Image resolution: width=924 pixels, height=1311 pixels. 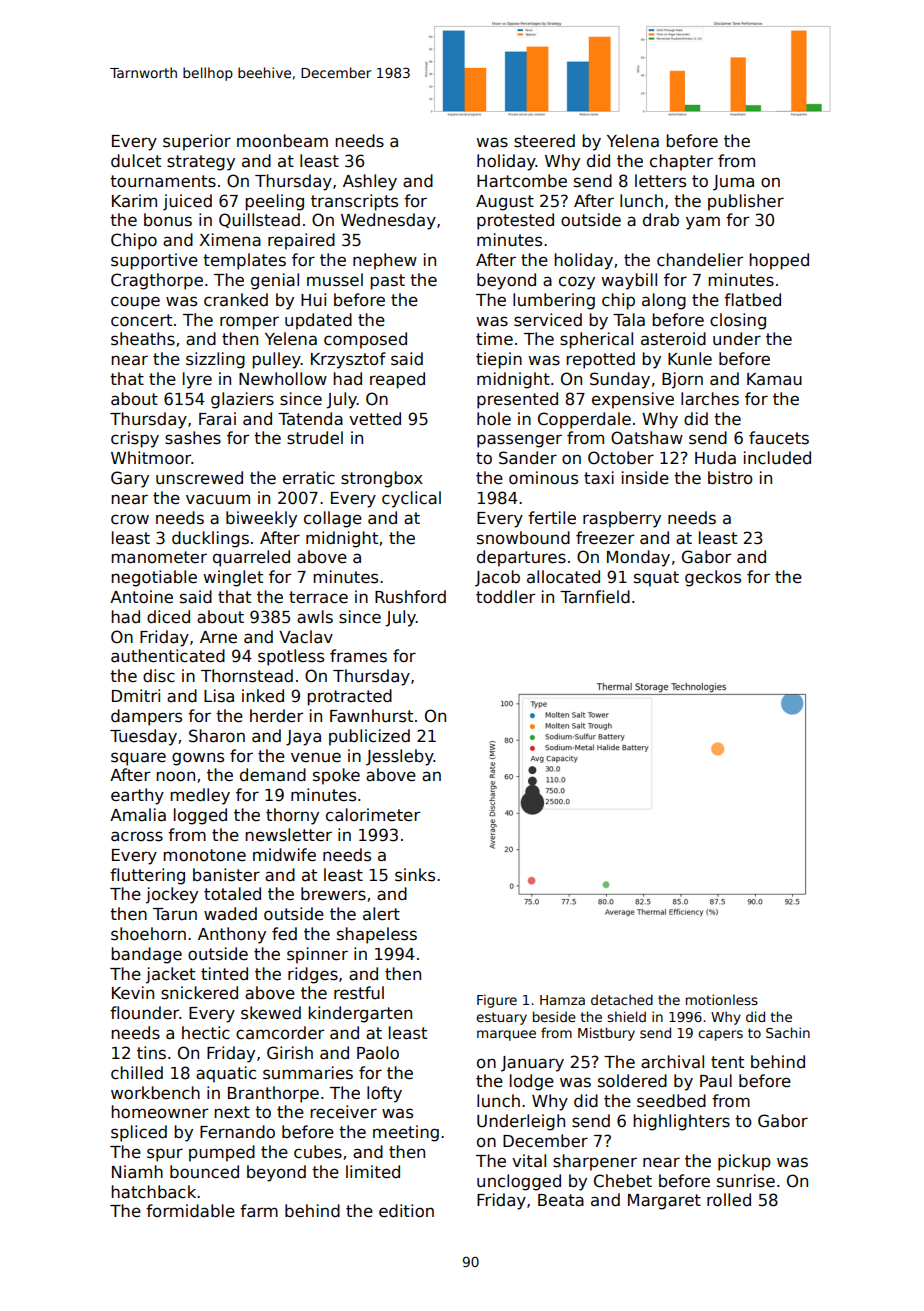 I want to click on larches, so click(x=710, y=399).
